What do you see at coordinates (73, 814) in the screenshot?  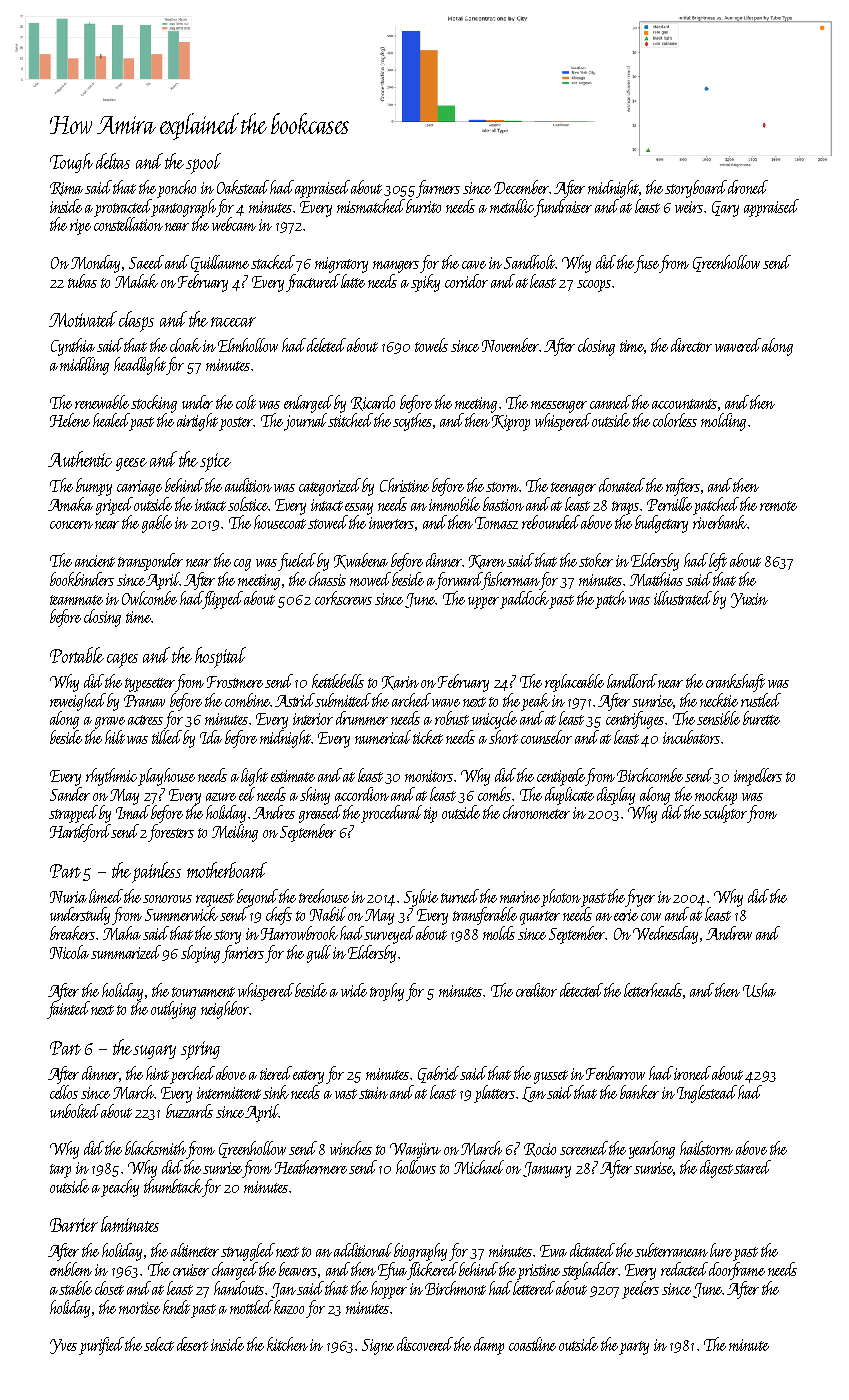 I see `strapped` at bounding box center [73, 814].
